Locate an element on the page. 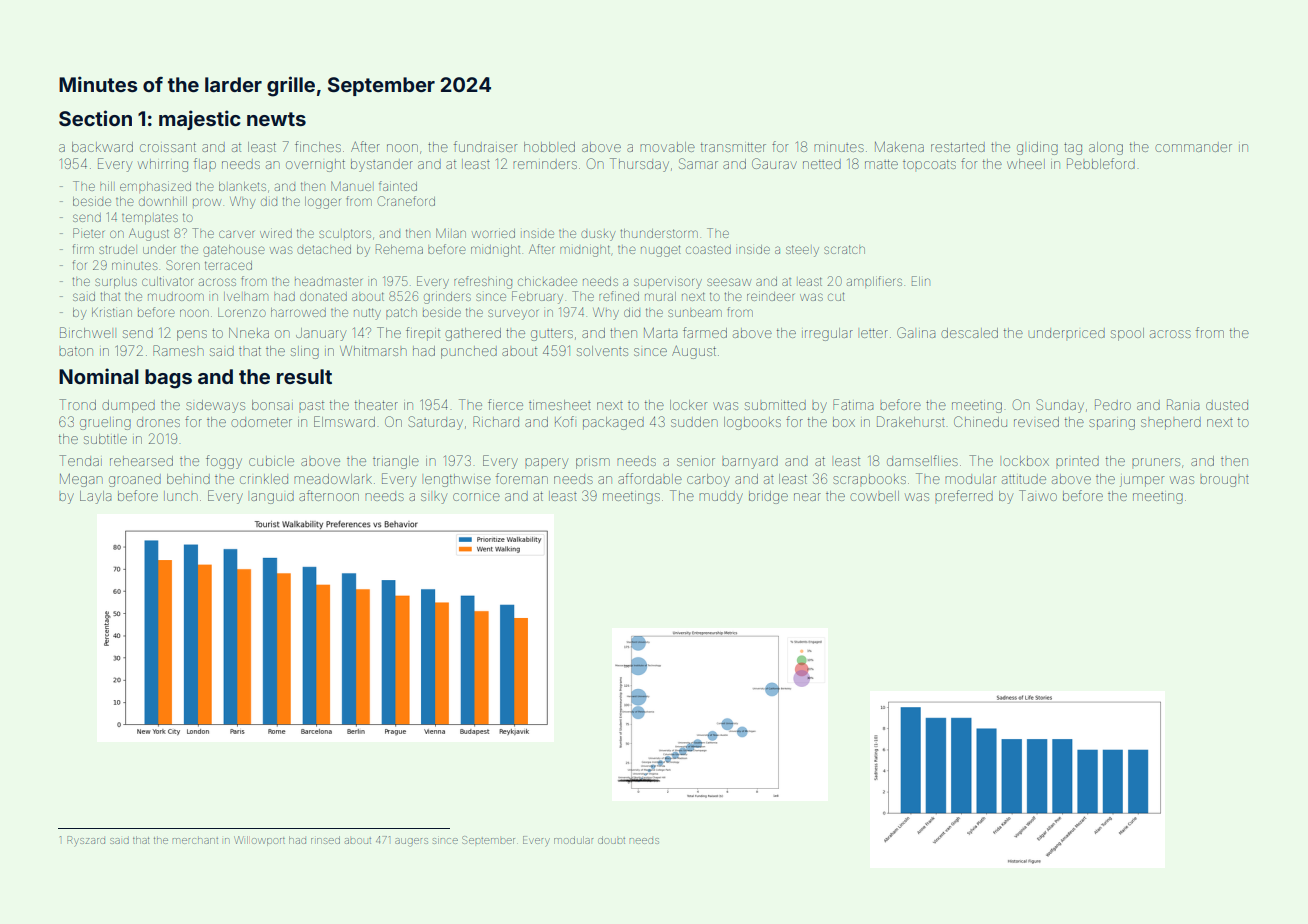  hobbled is located at coordinates (549, 147).
